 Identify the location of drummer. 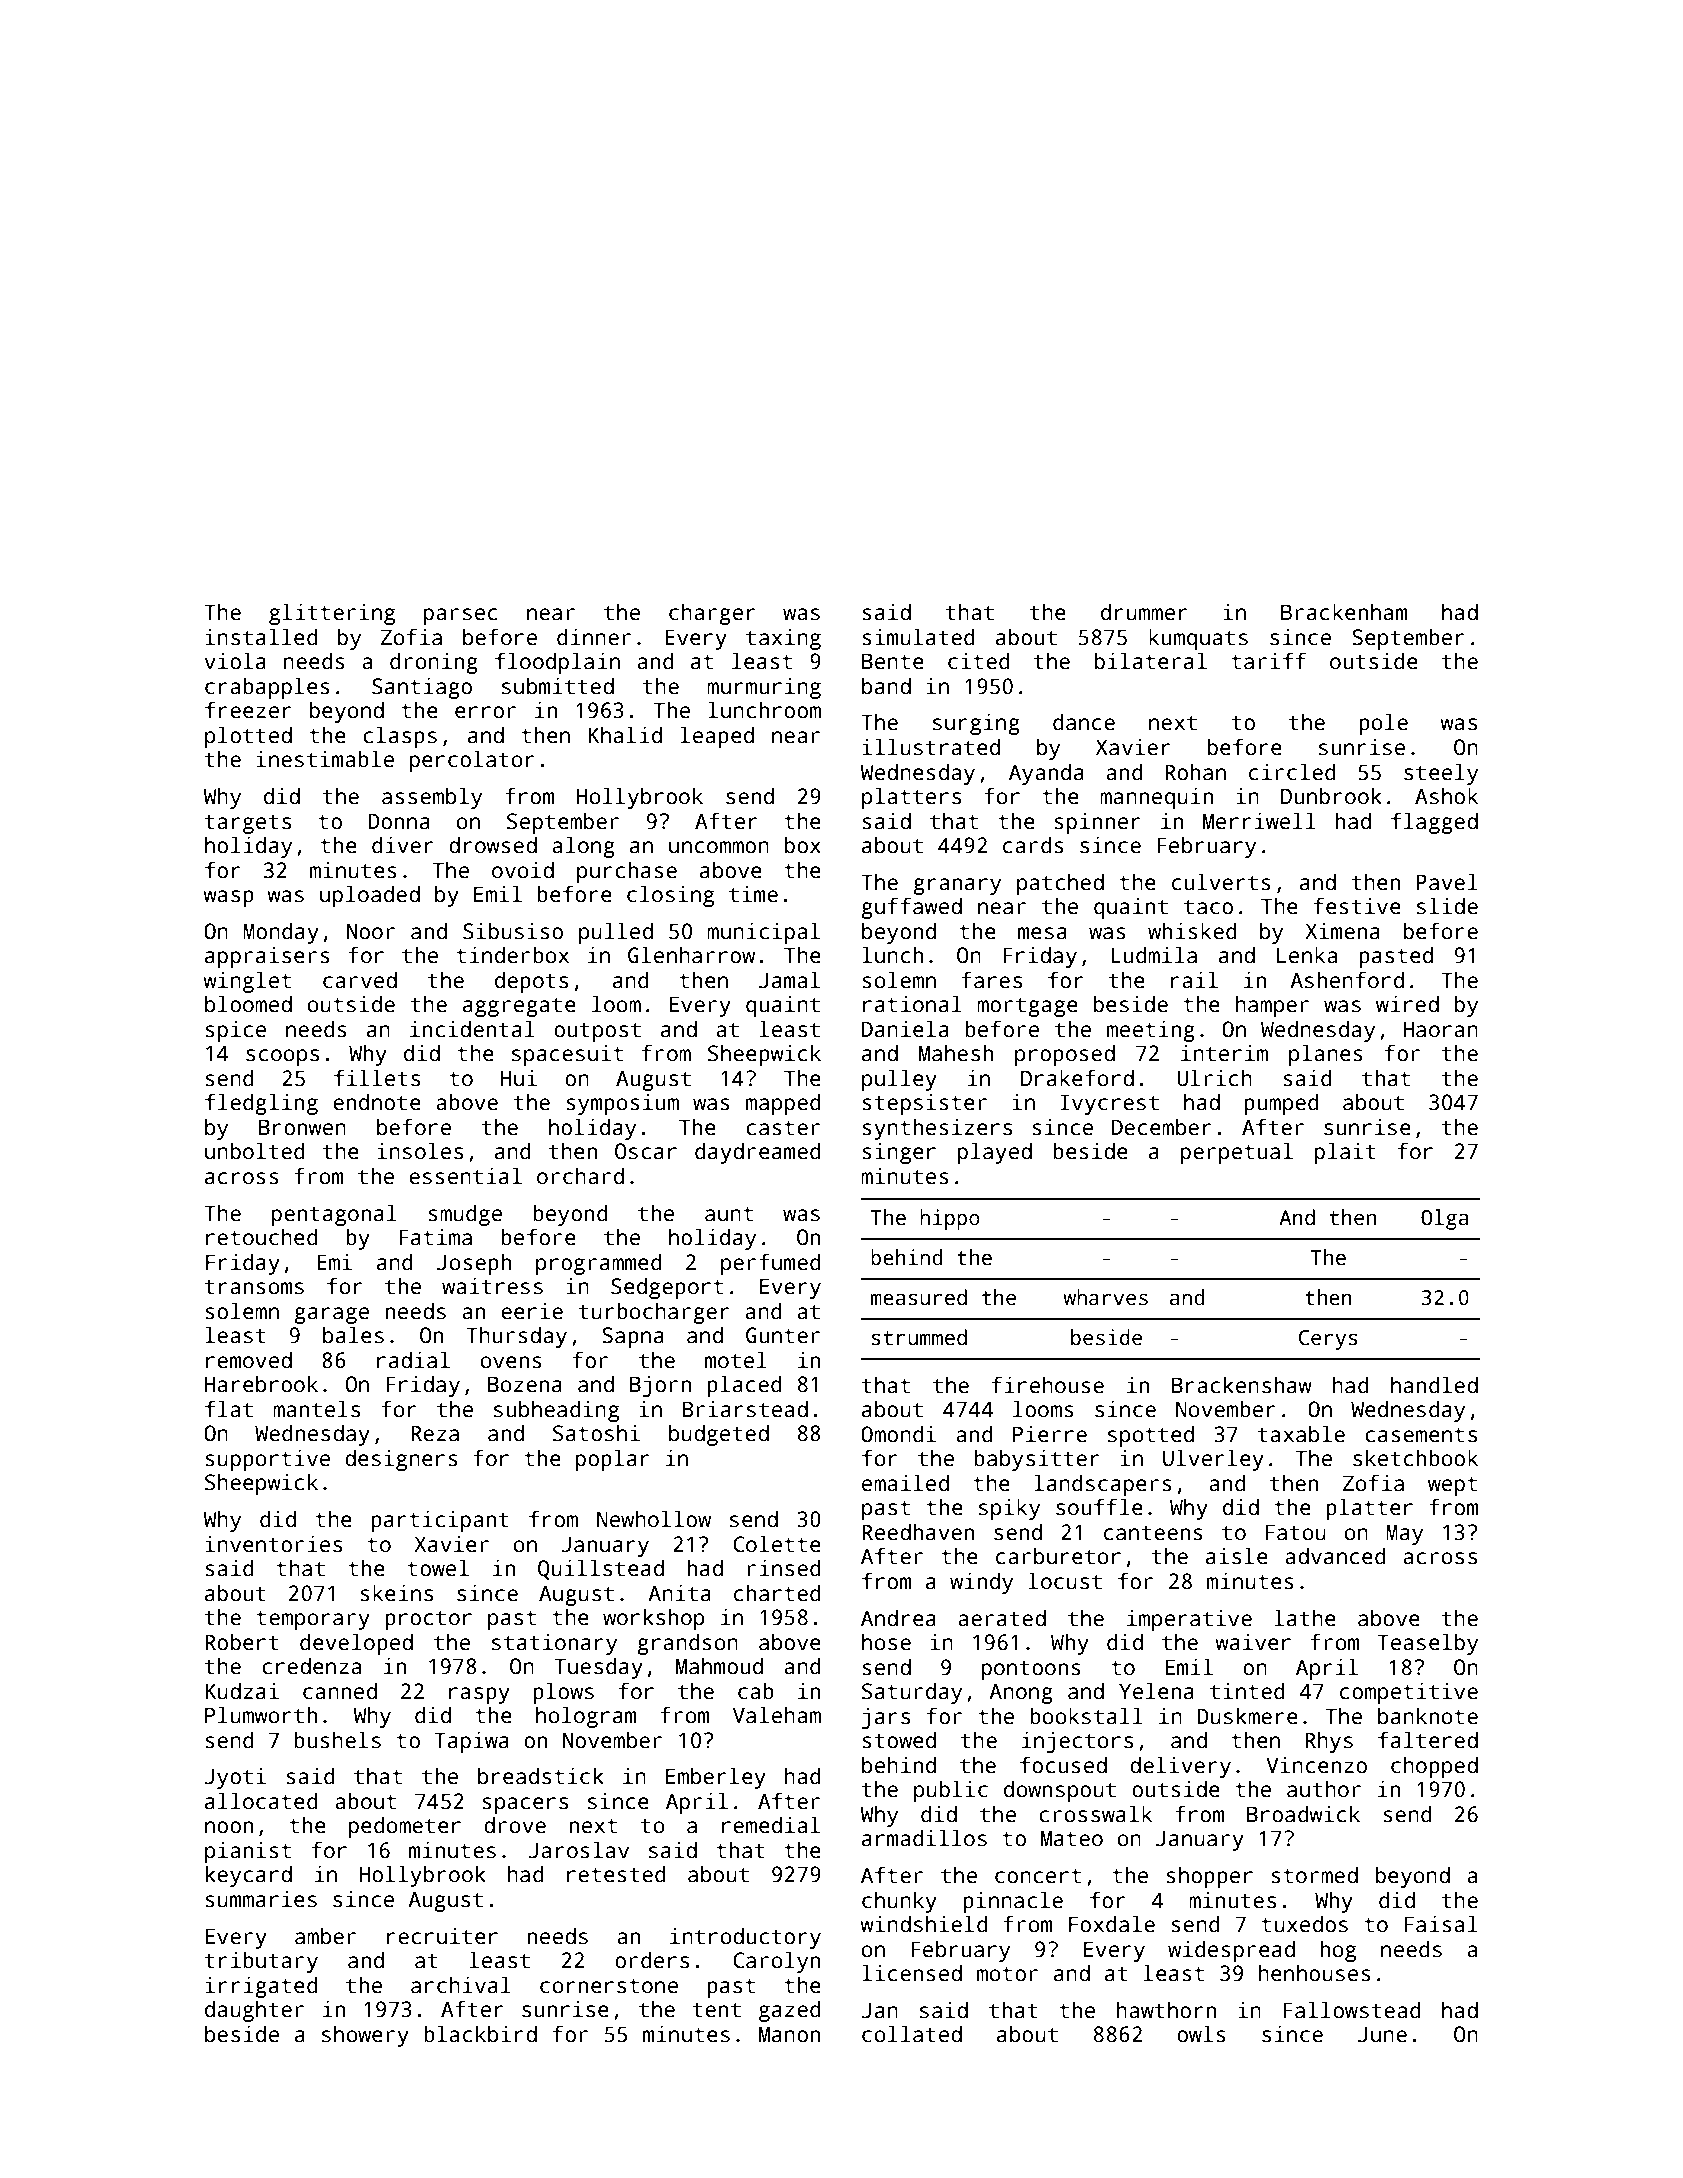
(1144, 612).
